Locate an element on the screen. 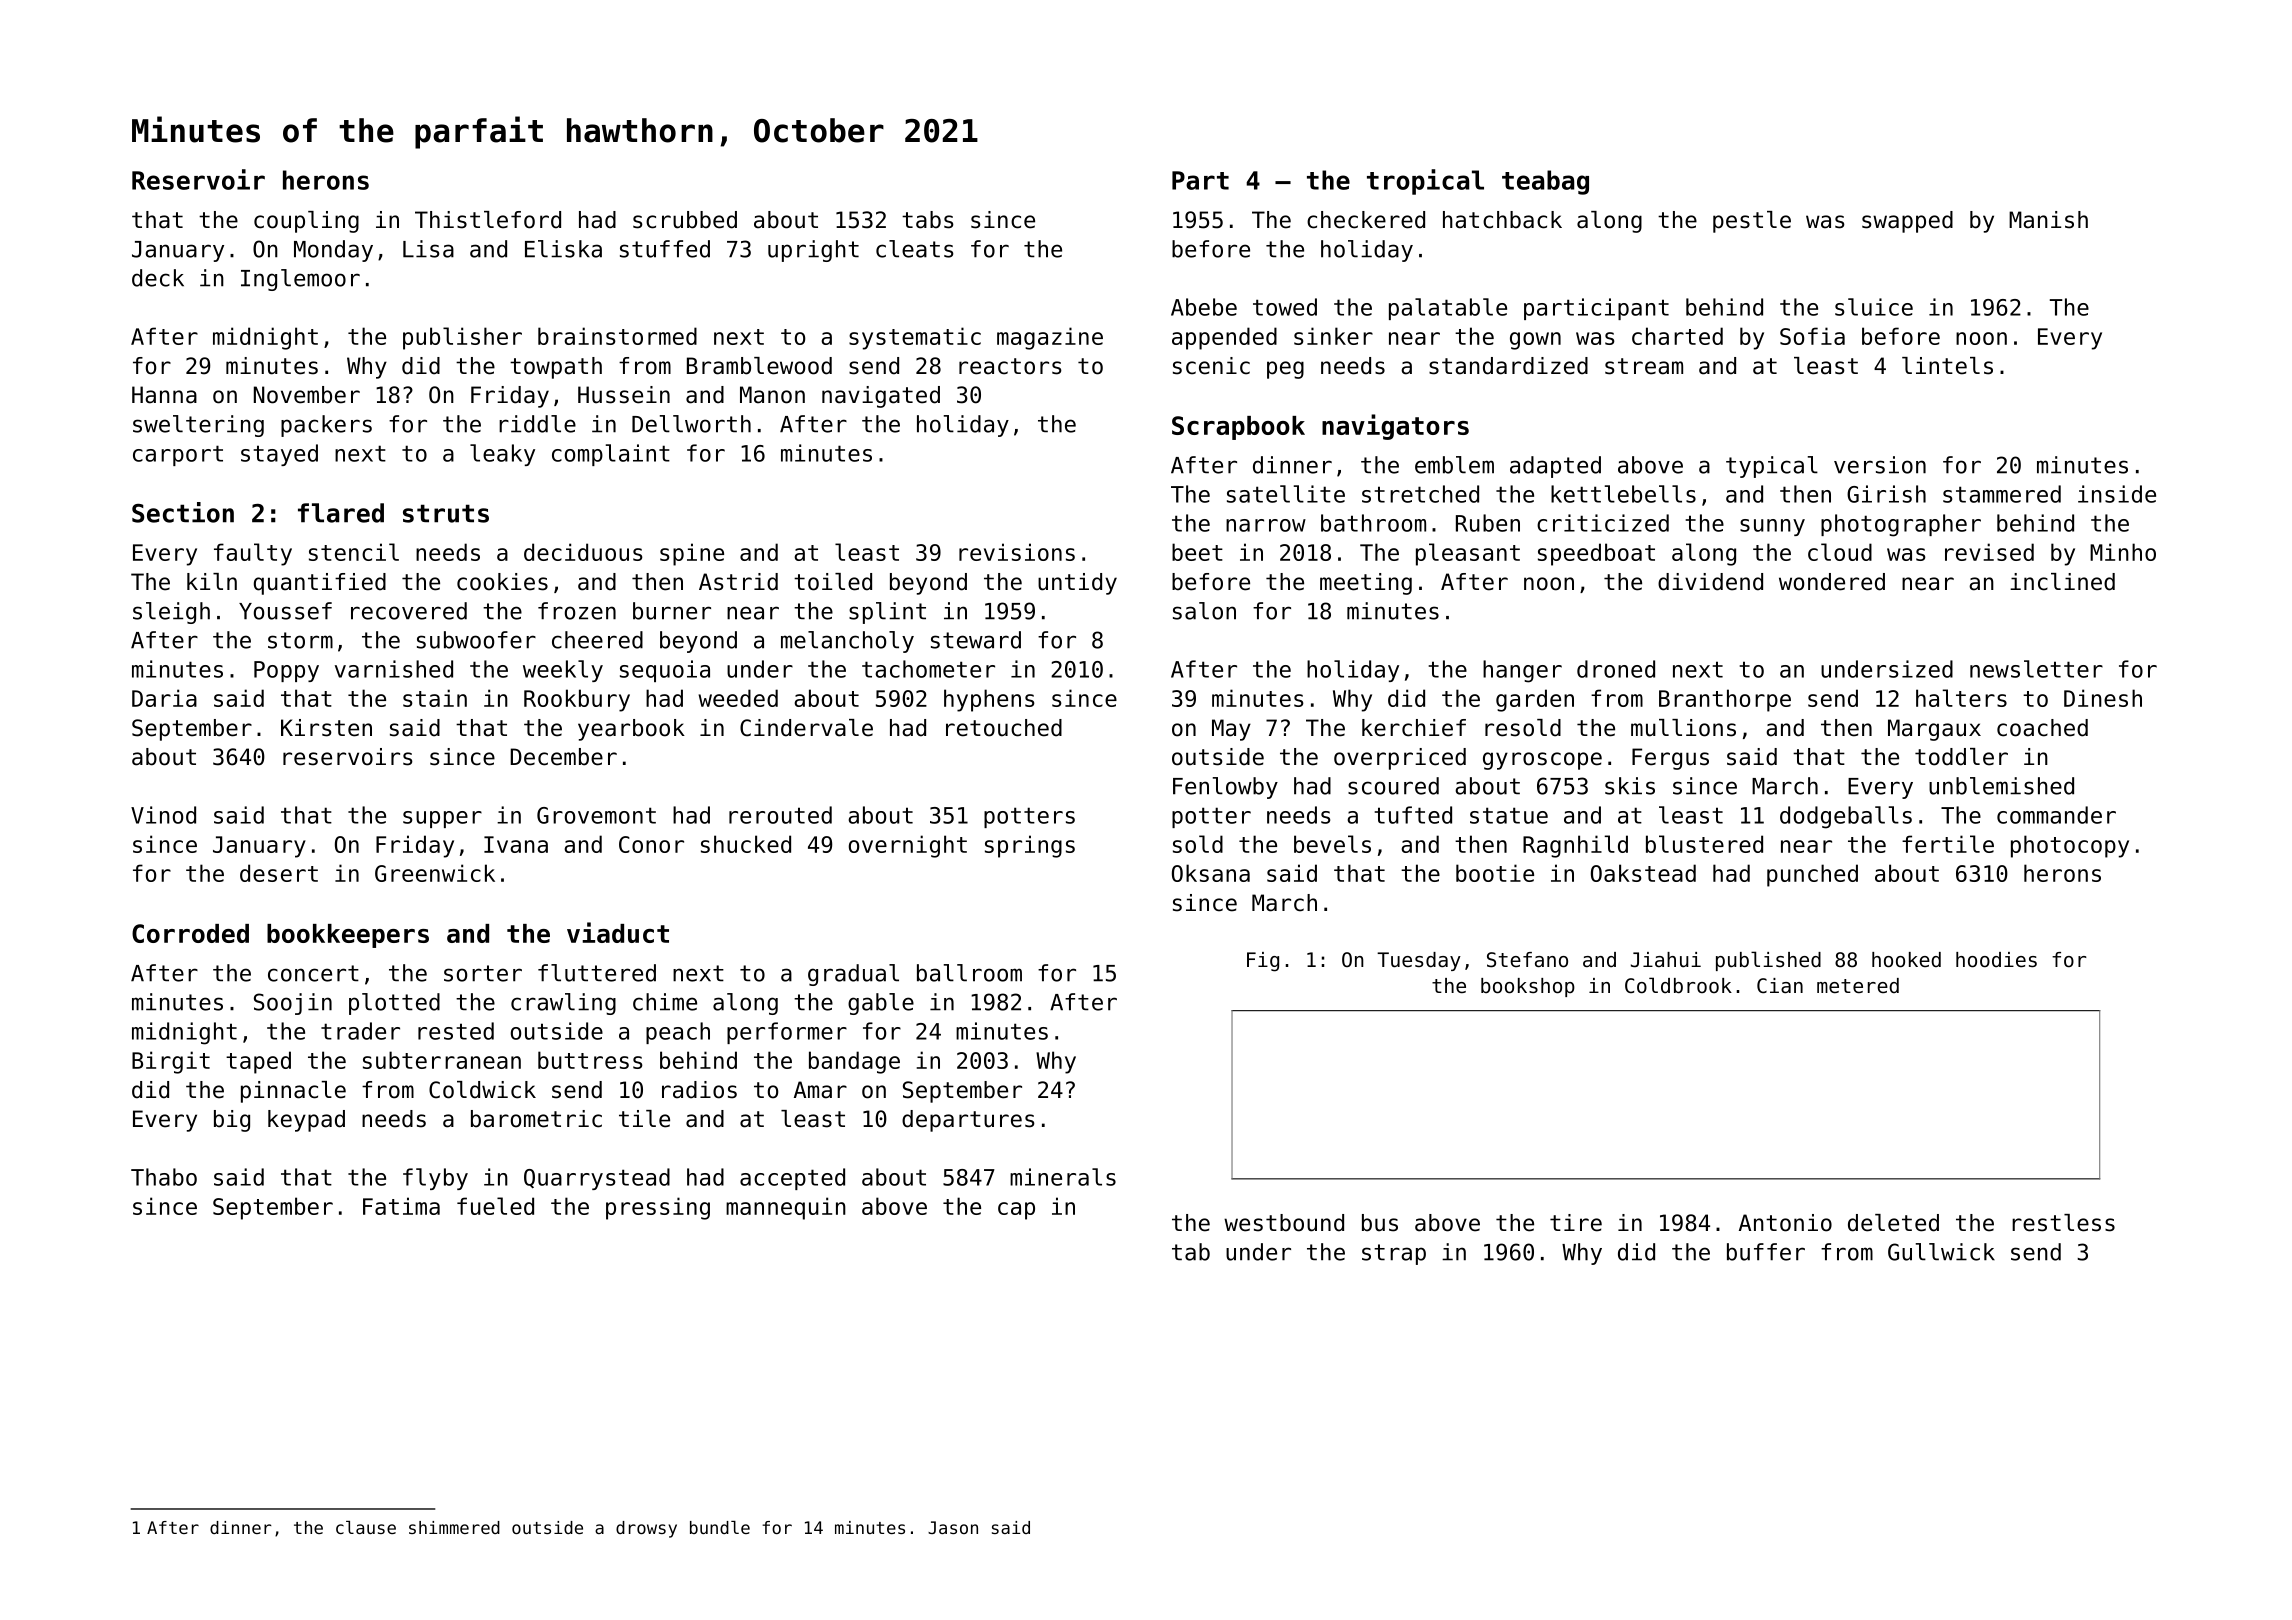 The width and height of the screenshot is (2292, 1620). photocopy is located at coordinates (2070, 846).
